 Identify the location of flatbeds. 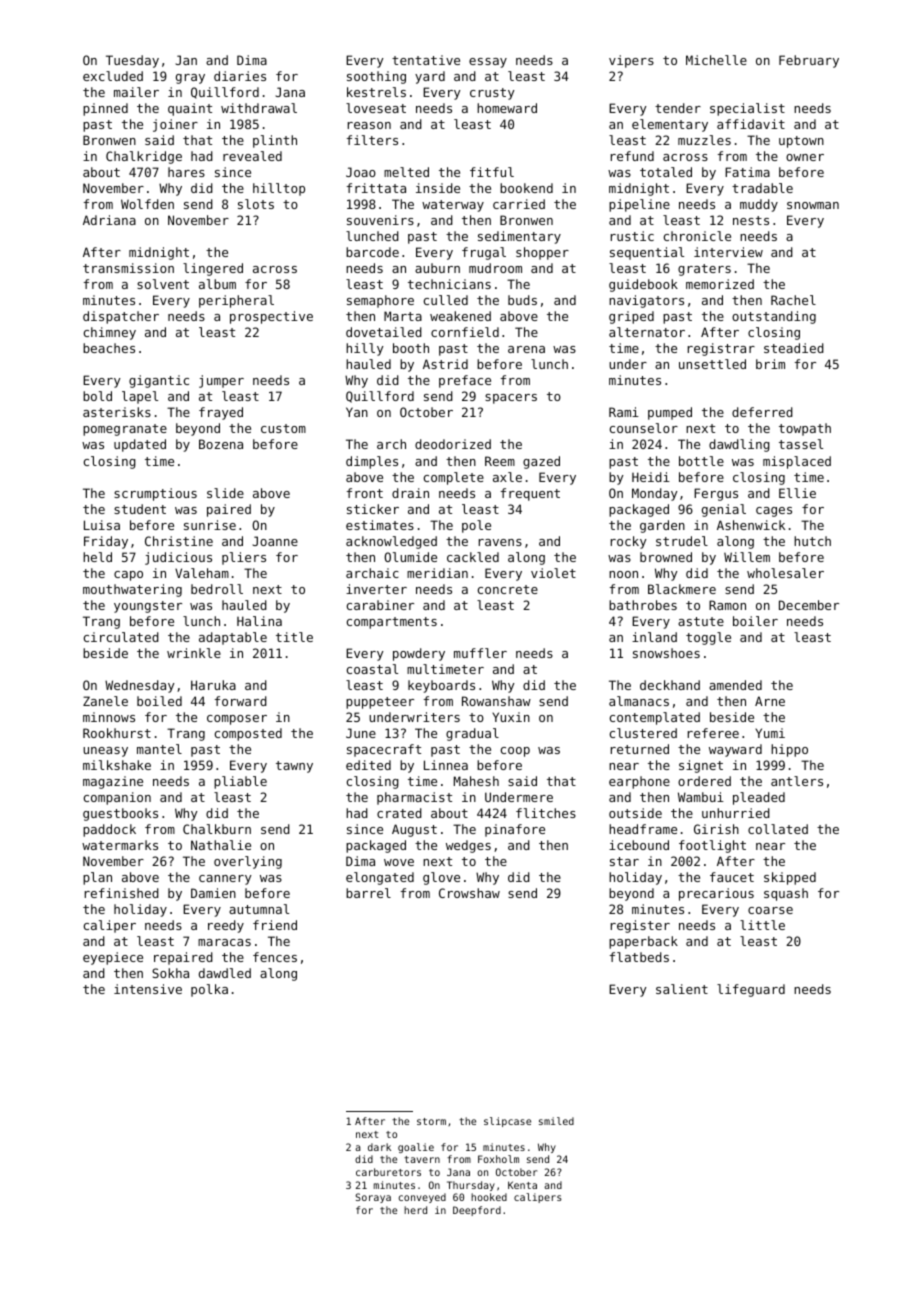
(639, 957).
